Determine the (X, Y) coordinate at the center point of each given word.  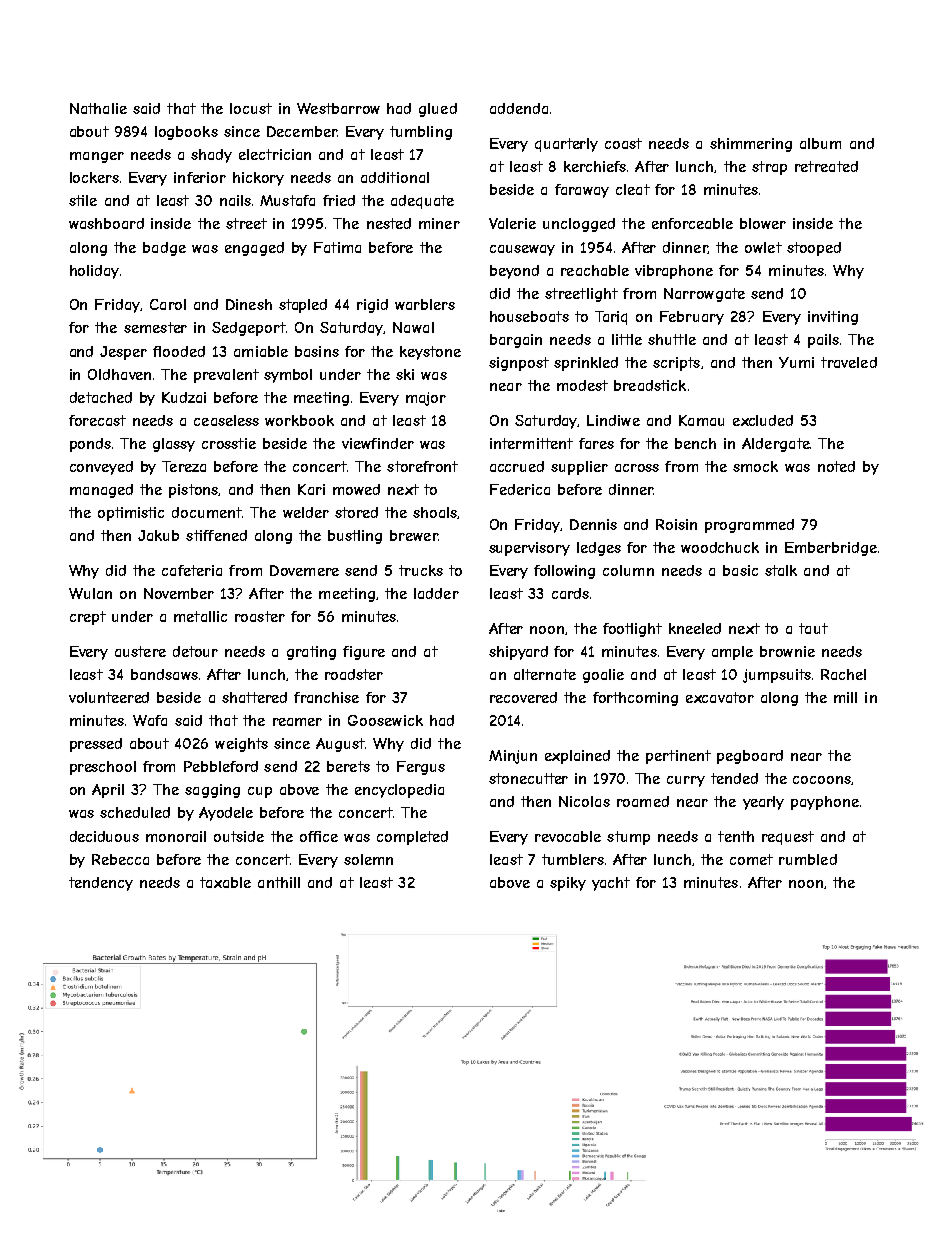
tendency (101, 884)
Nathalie (98, 108)
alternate (545, 674)
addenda (519, 108)
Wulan (90, 593)
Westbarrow (338, 108)
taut (813, 628)
